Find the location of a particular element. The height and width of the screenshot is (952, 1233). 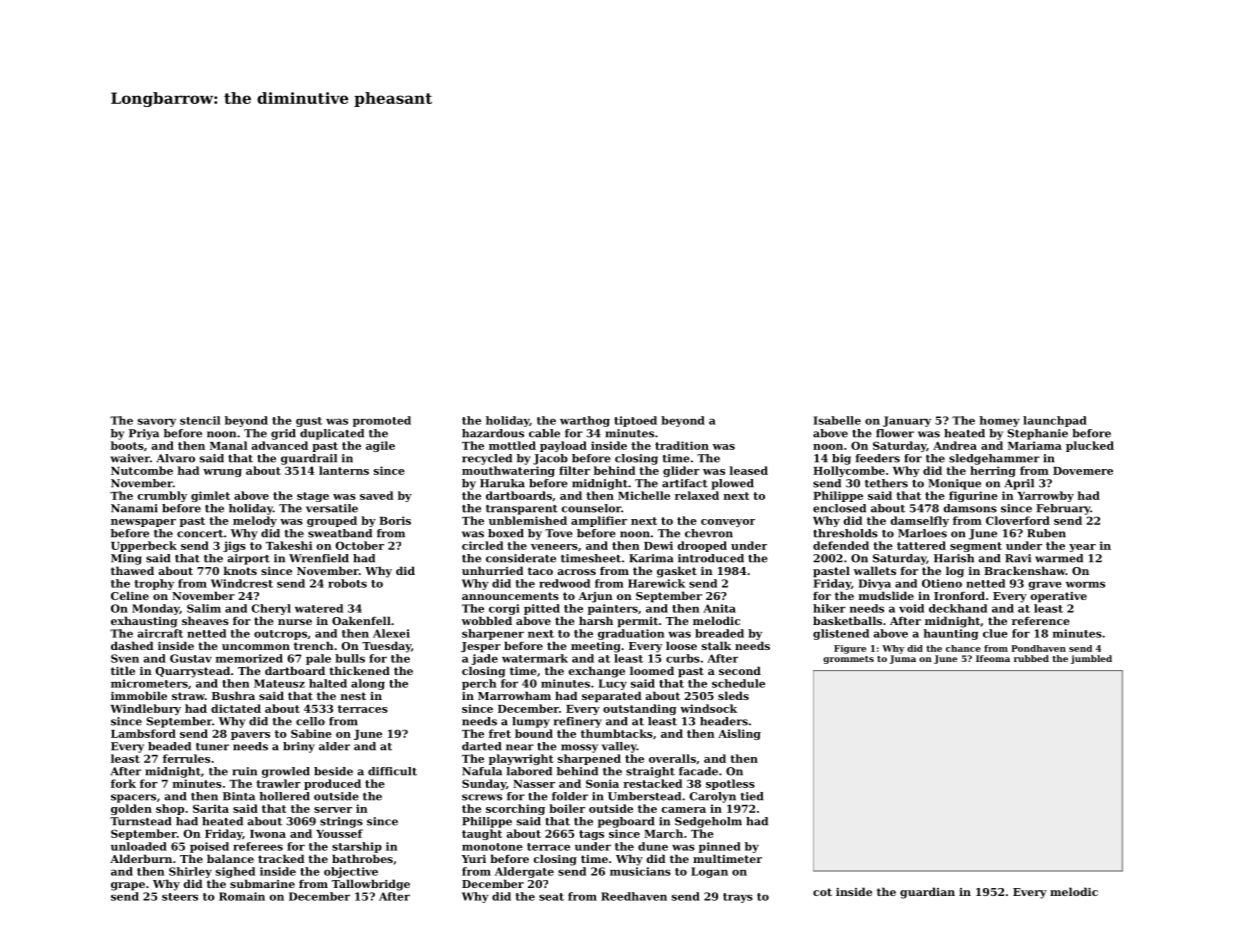

saved is located at coordinates (376, 495).
